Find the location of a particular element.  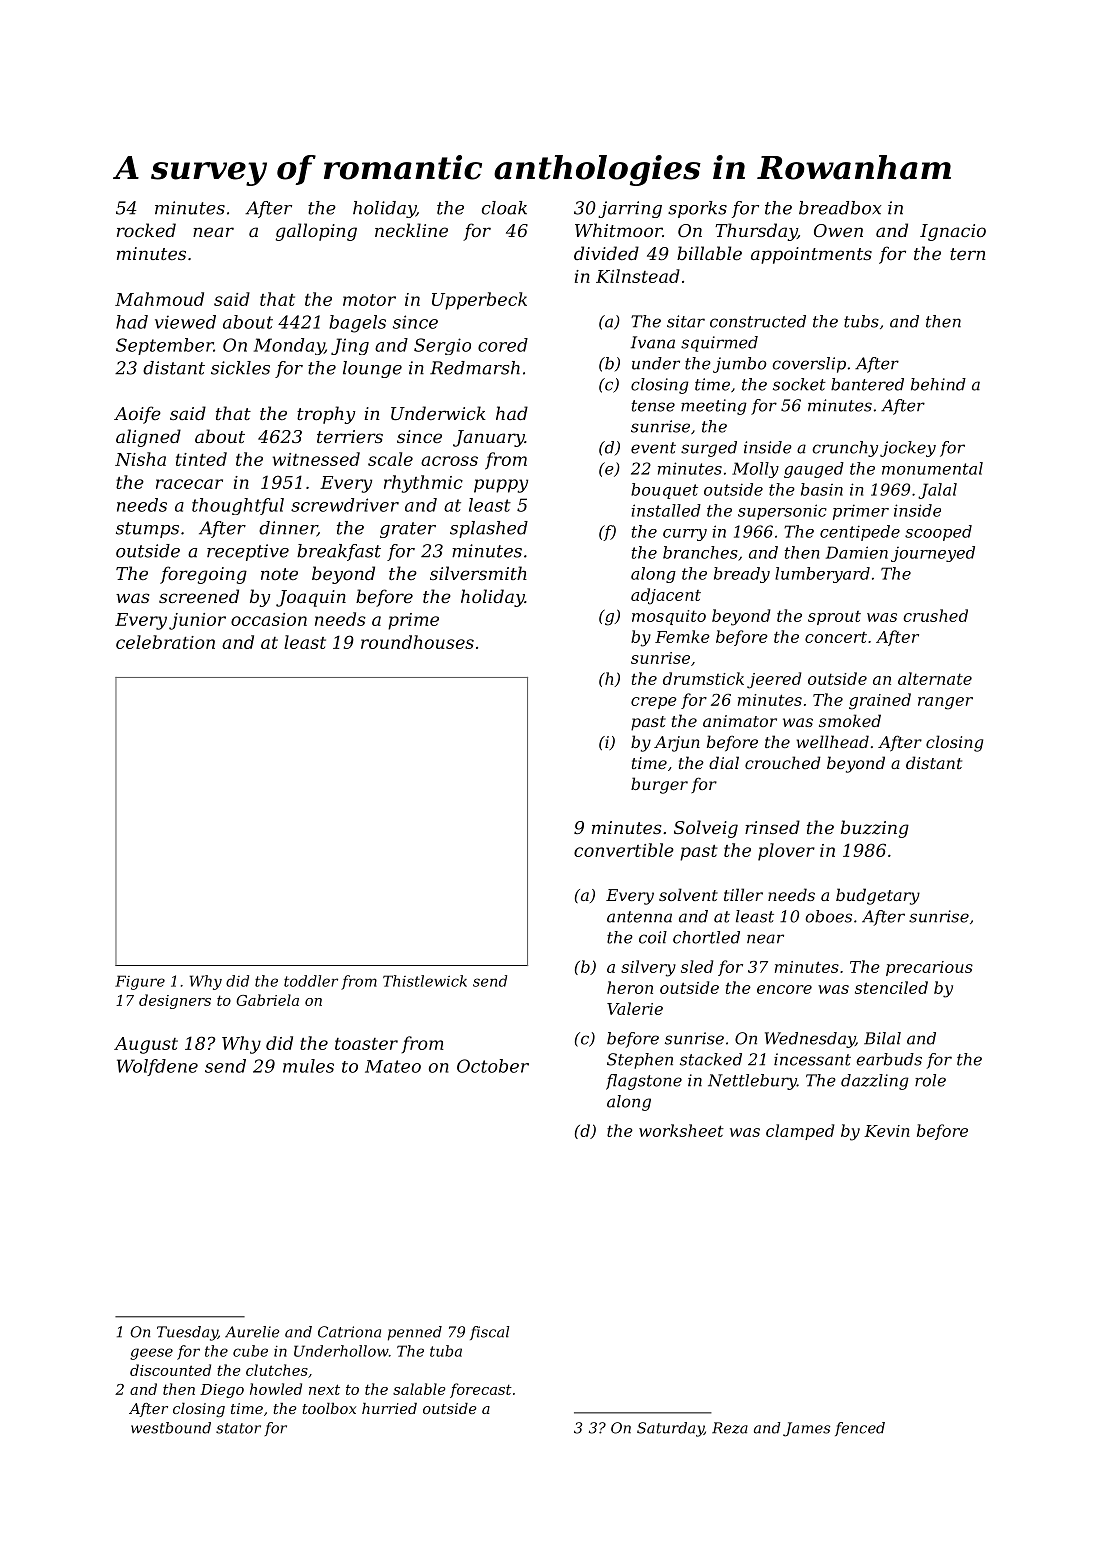

breadbox is located at coordinates (840, 208).
